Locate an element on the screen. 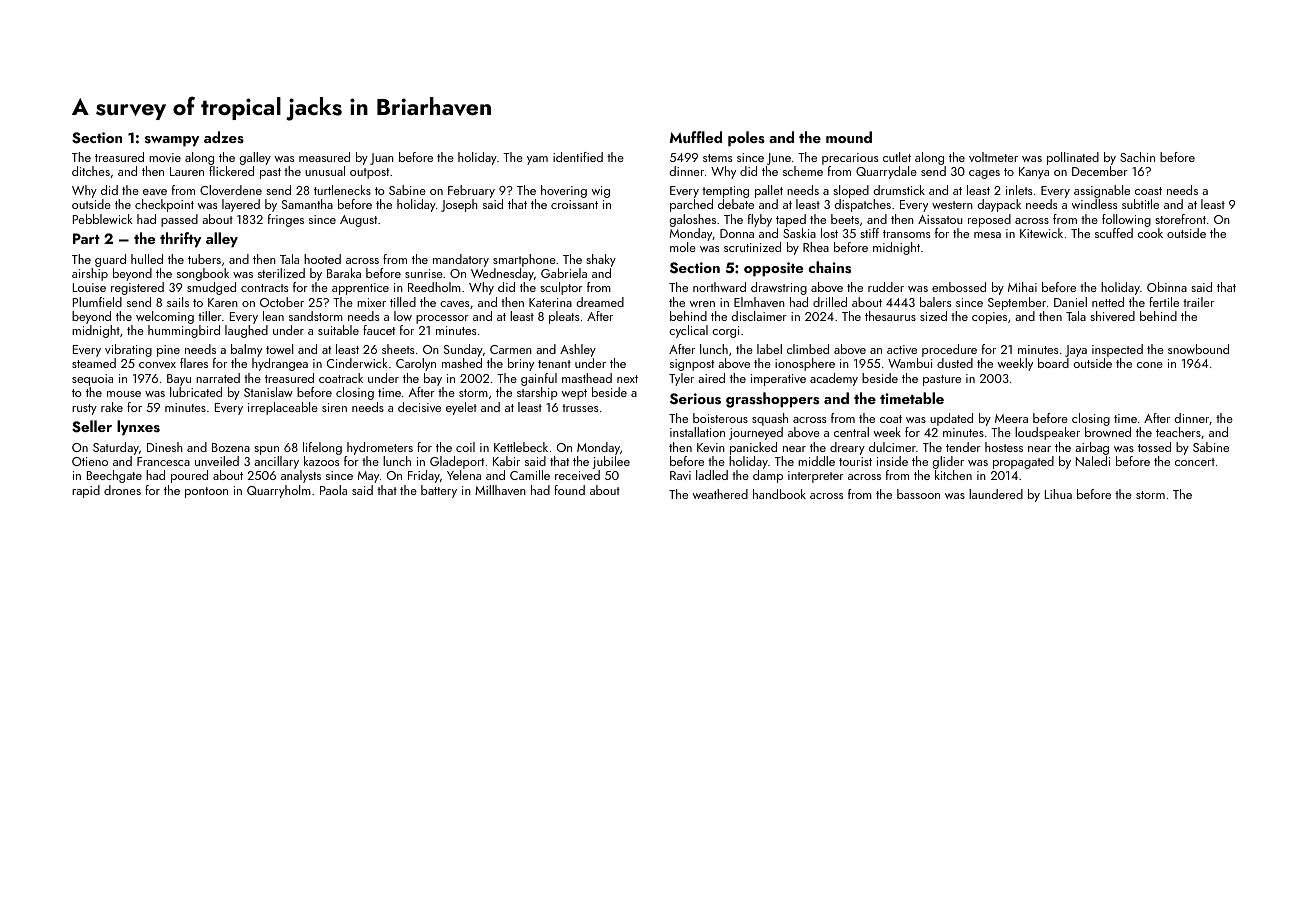 This screenshot has height=924, width=1308. opposite is located at coordinates (773, 269).
